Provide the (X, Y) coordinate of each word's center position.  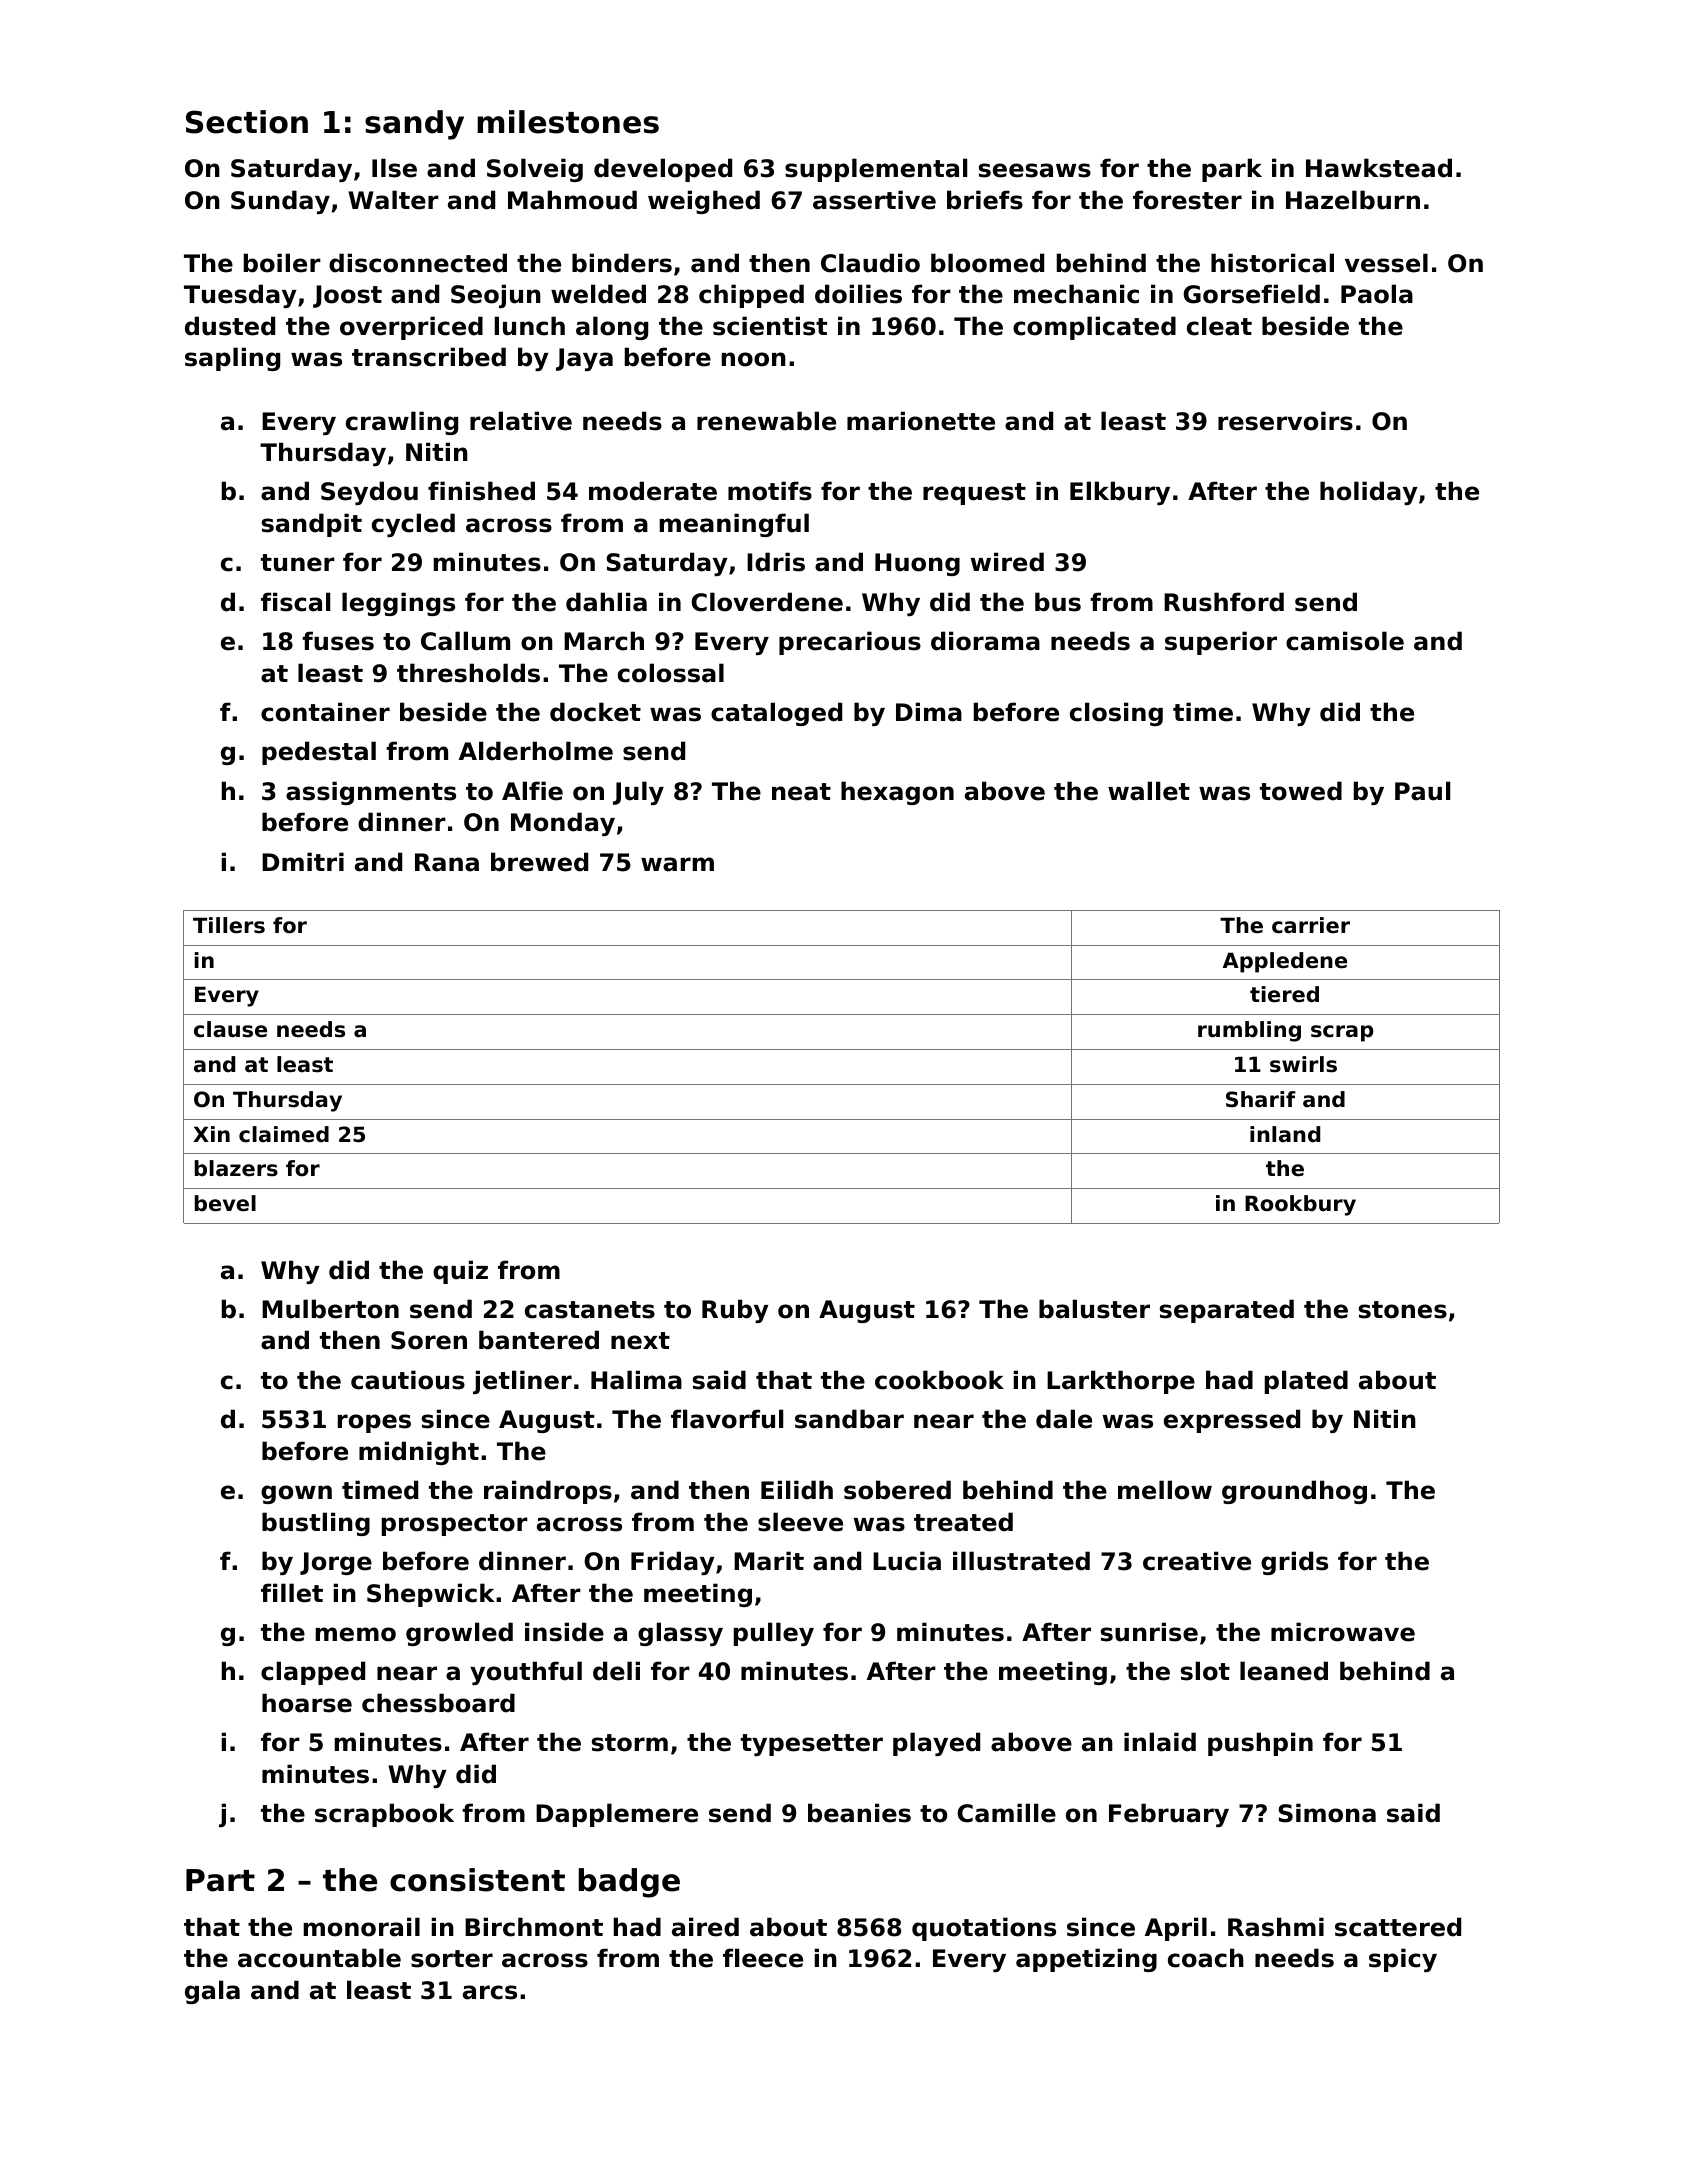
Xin (211, 1134)
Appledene (1285, 962)
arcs (490, 1992)
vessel (1386, 263)
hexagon (897, 793)
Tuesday (240, 296)
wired (1007, 562)
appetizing (1086, 1960)
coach (1206, 1958)
